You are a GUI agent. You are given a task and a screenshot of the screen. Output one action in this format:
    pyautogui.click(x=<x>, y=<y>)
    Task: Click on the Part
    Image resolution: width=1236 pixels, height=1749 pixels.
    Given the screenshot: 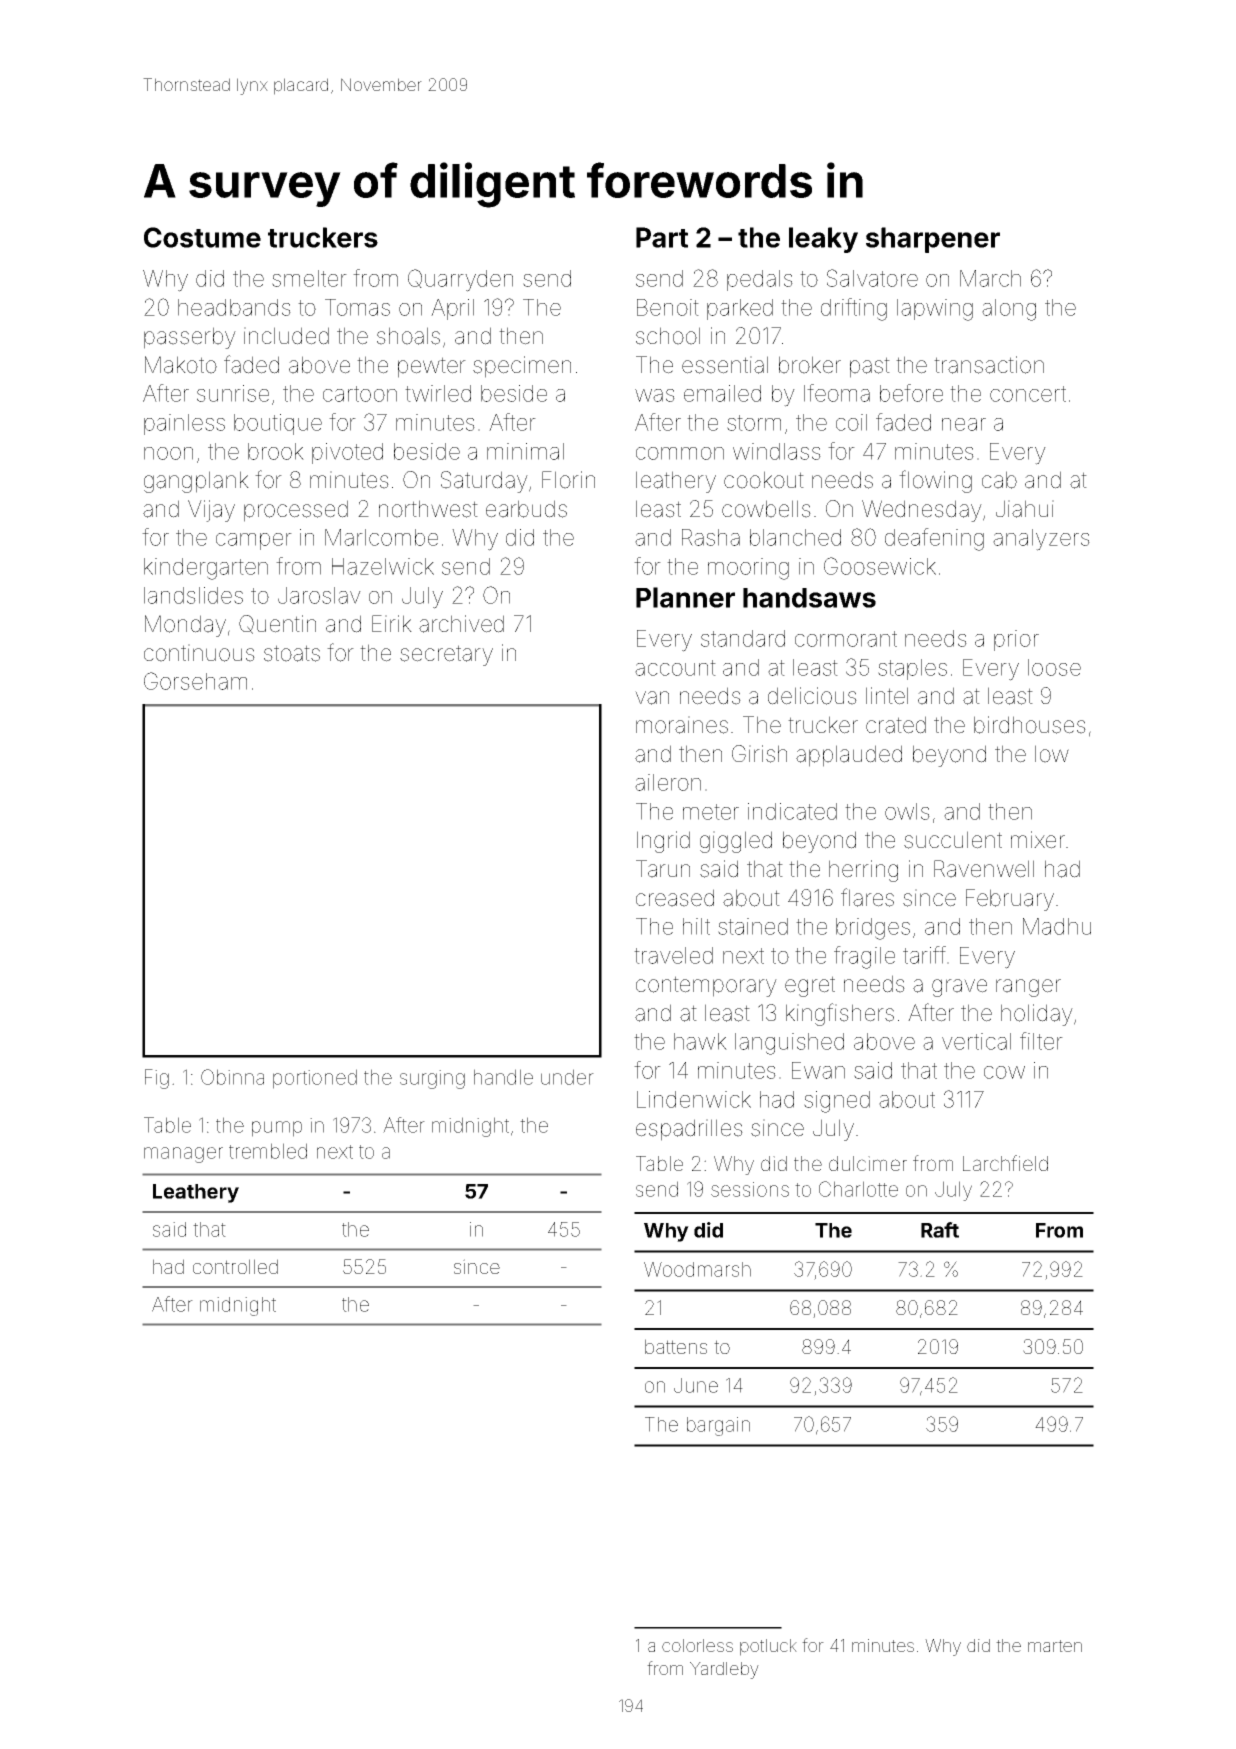 What is the action you would take?
    pyautogui.click(x=662, y=237)
